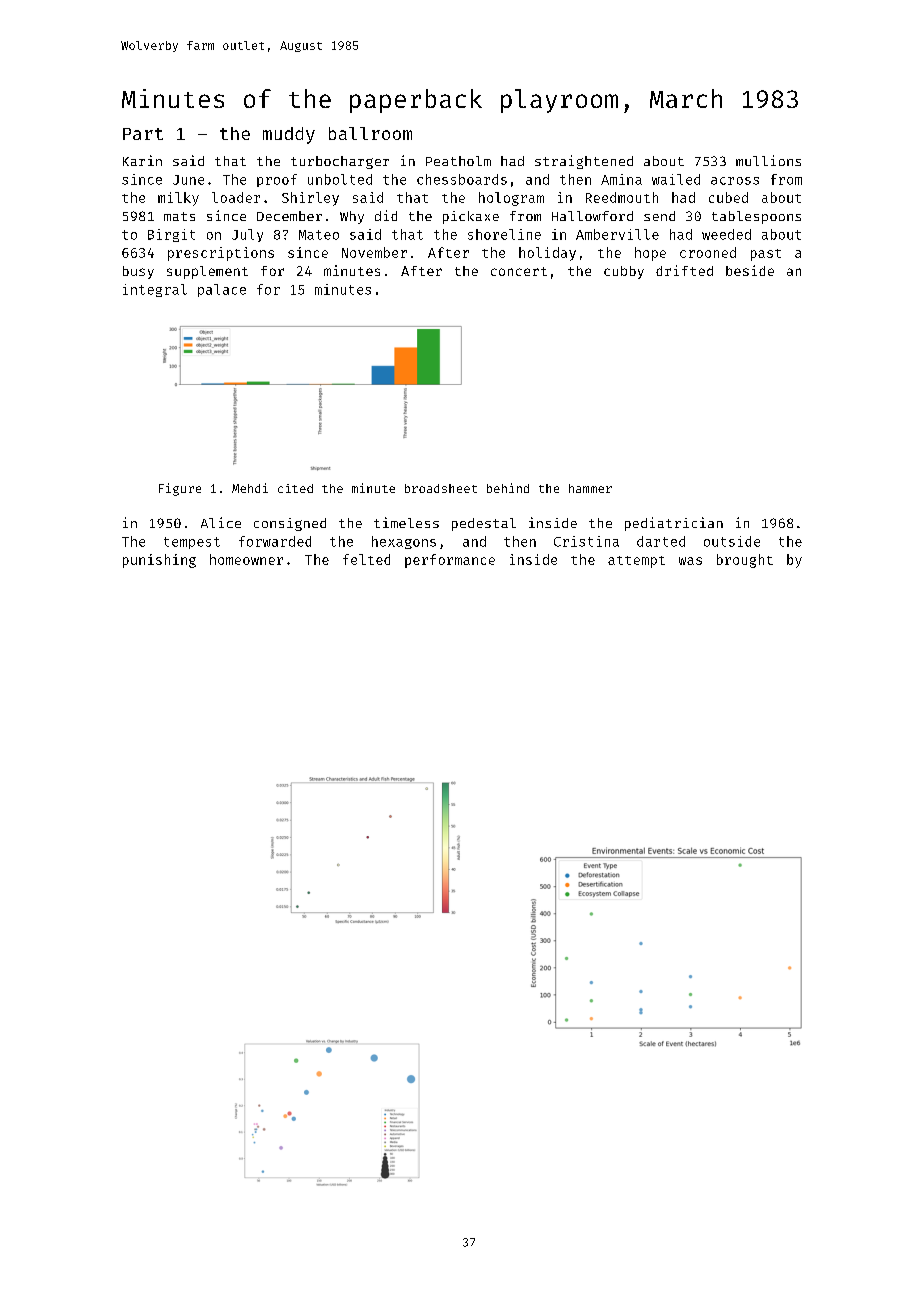  I want to click on Mehdi, so click(250, 488).
